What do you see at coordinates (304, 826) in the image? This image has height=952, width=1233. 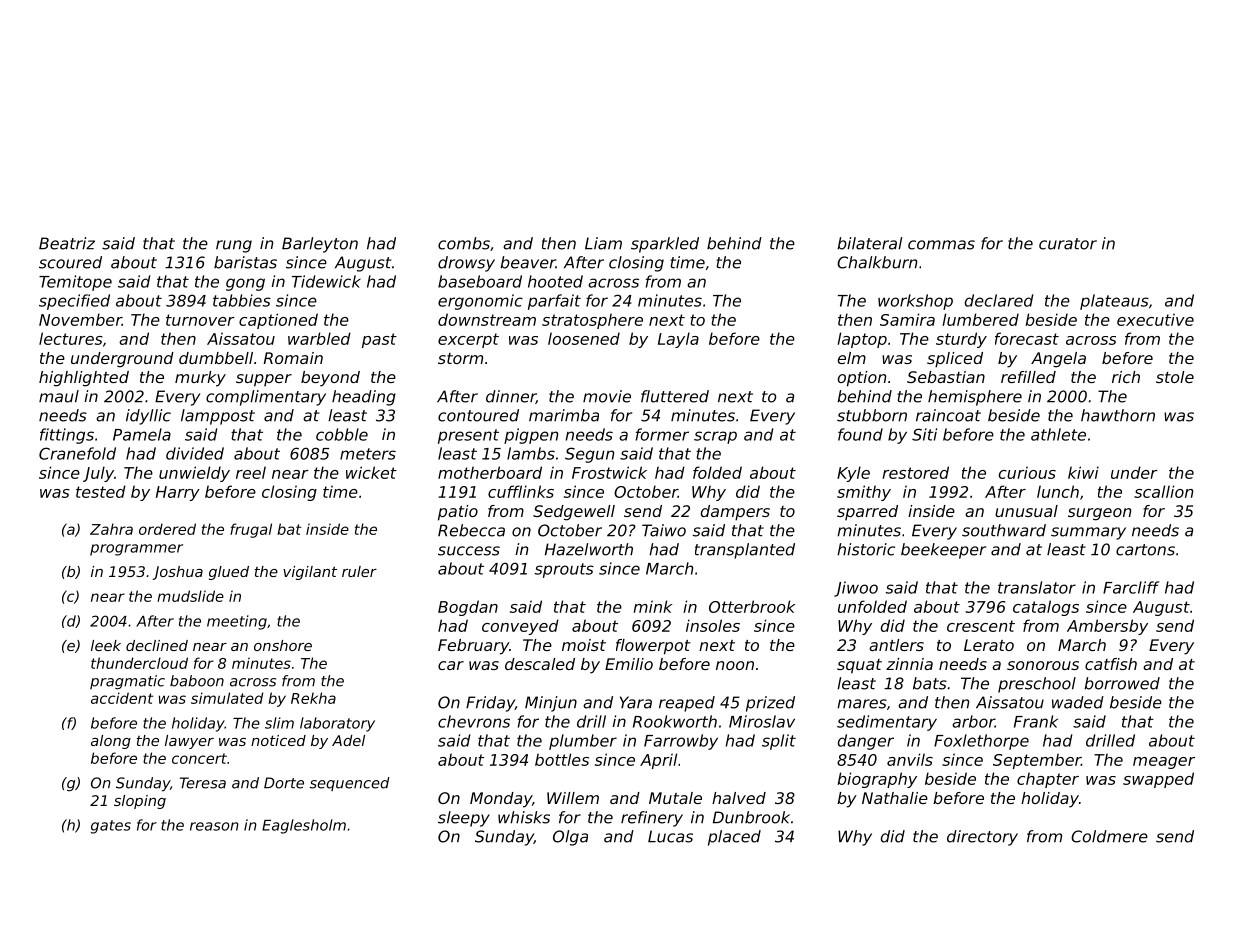 I see `Eaglesholm` at bounding box center [304, 826].
